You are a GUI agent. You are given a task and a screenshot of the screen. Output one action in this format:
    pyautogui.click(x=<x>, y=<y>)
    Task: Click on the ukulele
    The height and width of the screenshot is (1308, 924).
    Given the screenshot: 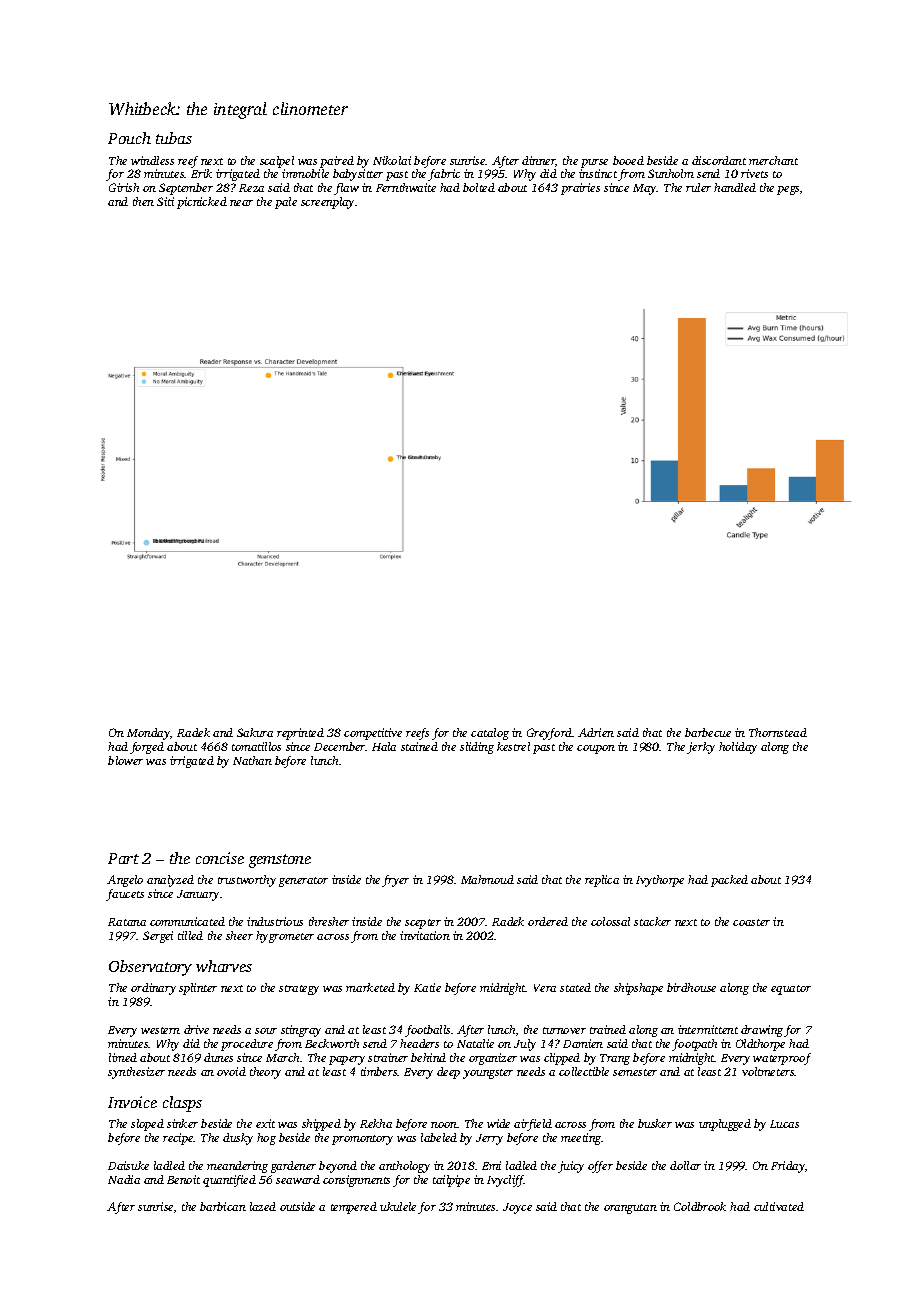 What is the action you would take?
    pyautogui.click(x=398, y=1206)
